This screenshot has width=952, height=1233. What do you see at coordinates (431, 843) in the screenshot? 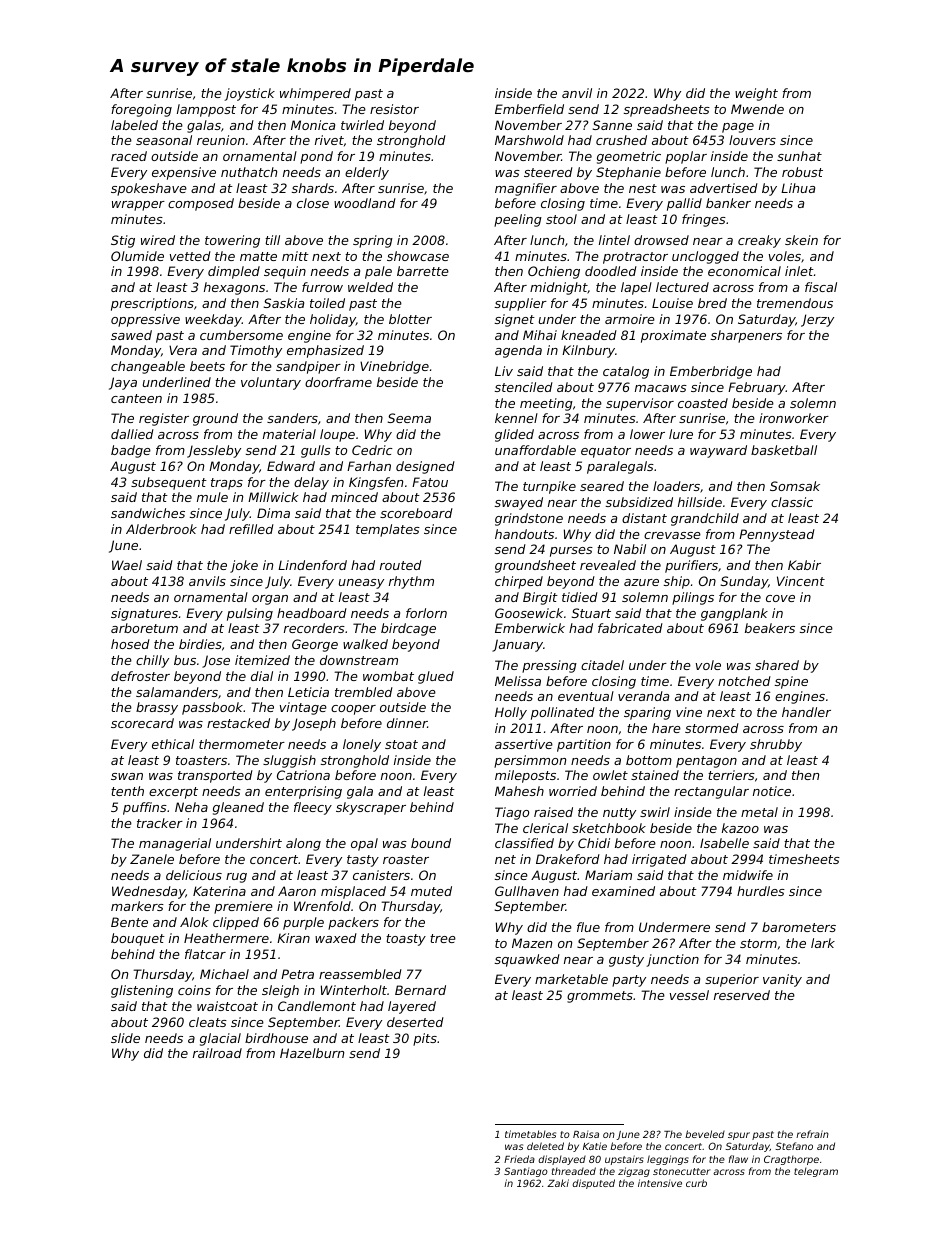
I see `bound` at bounding box center [431, 843].
